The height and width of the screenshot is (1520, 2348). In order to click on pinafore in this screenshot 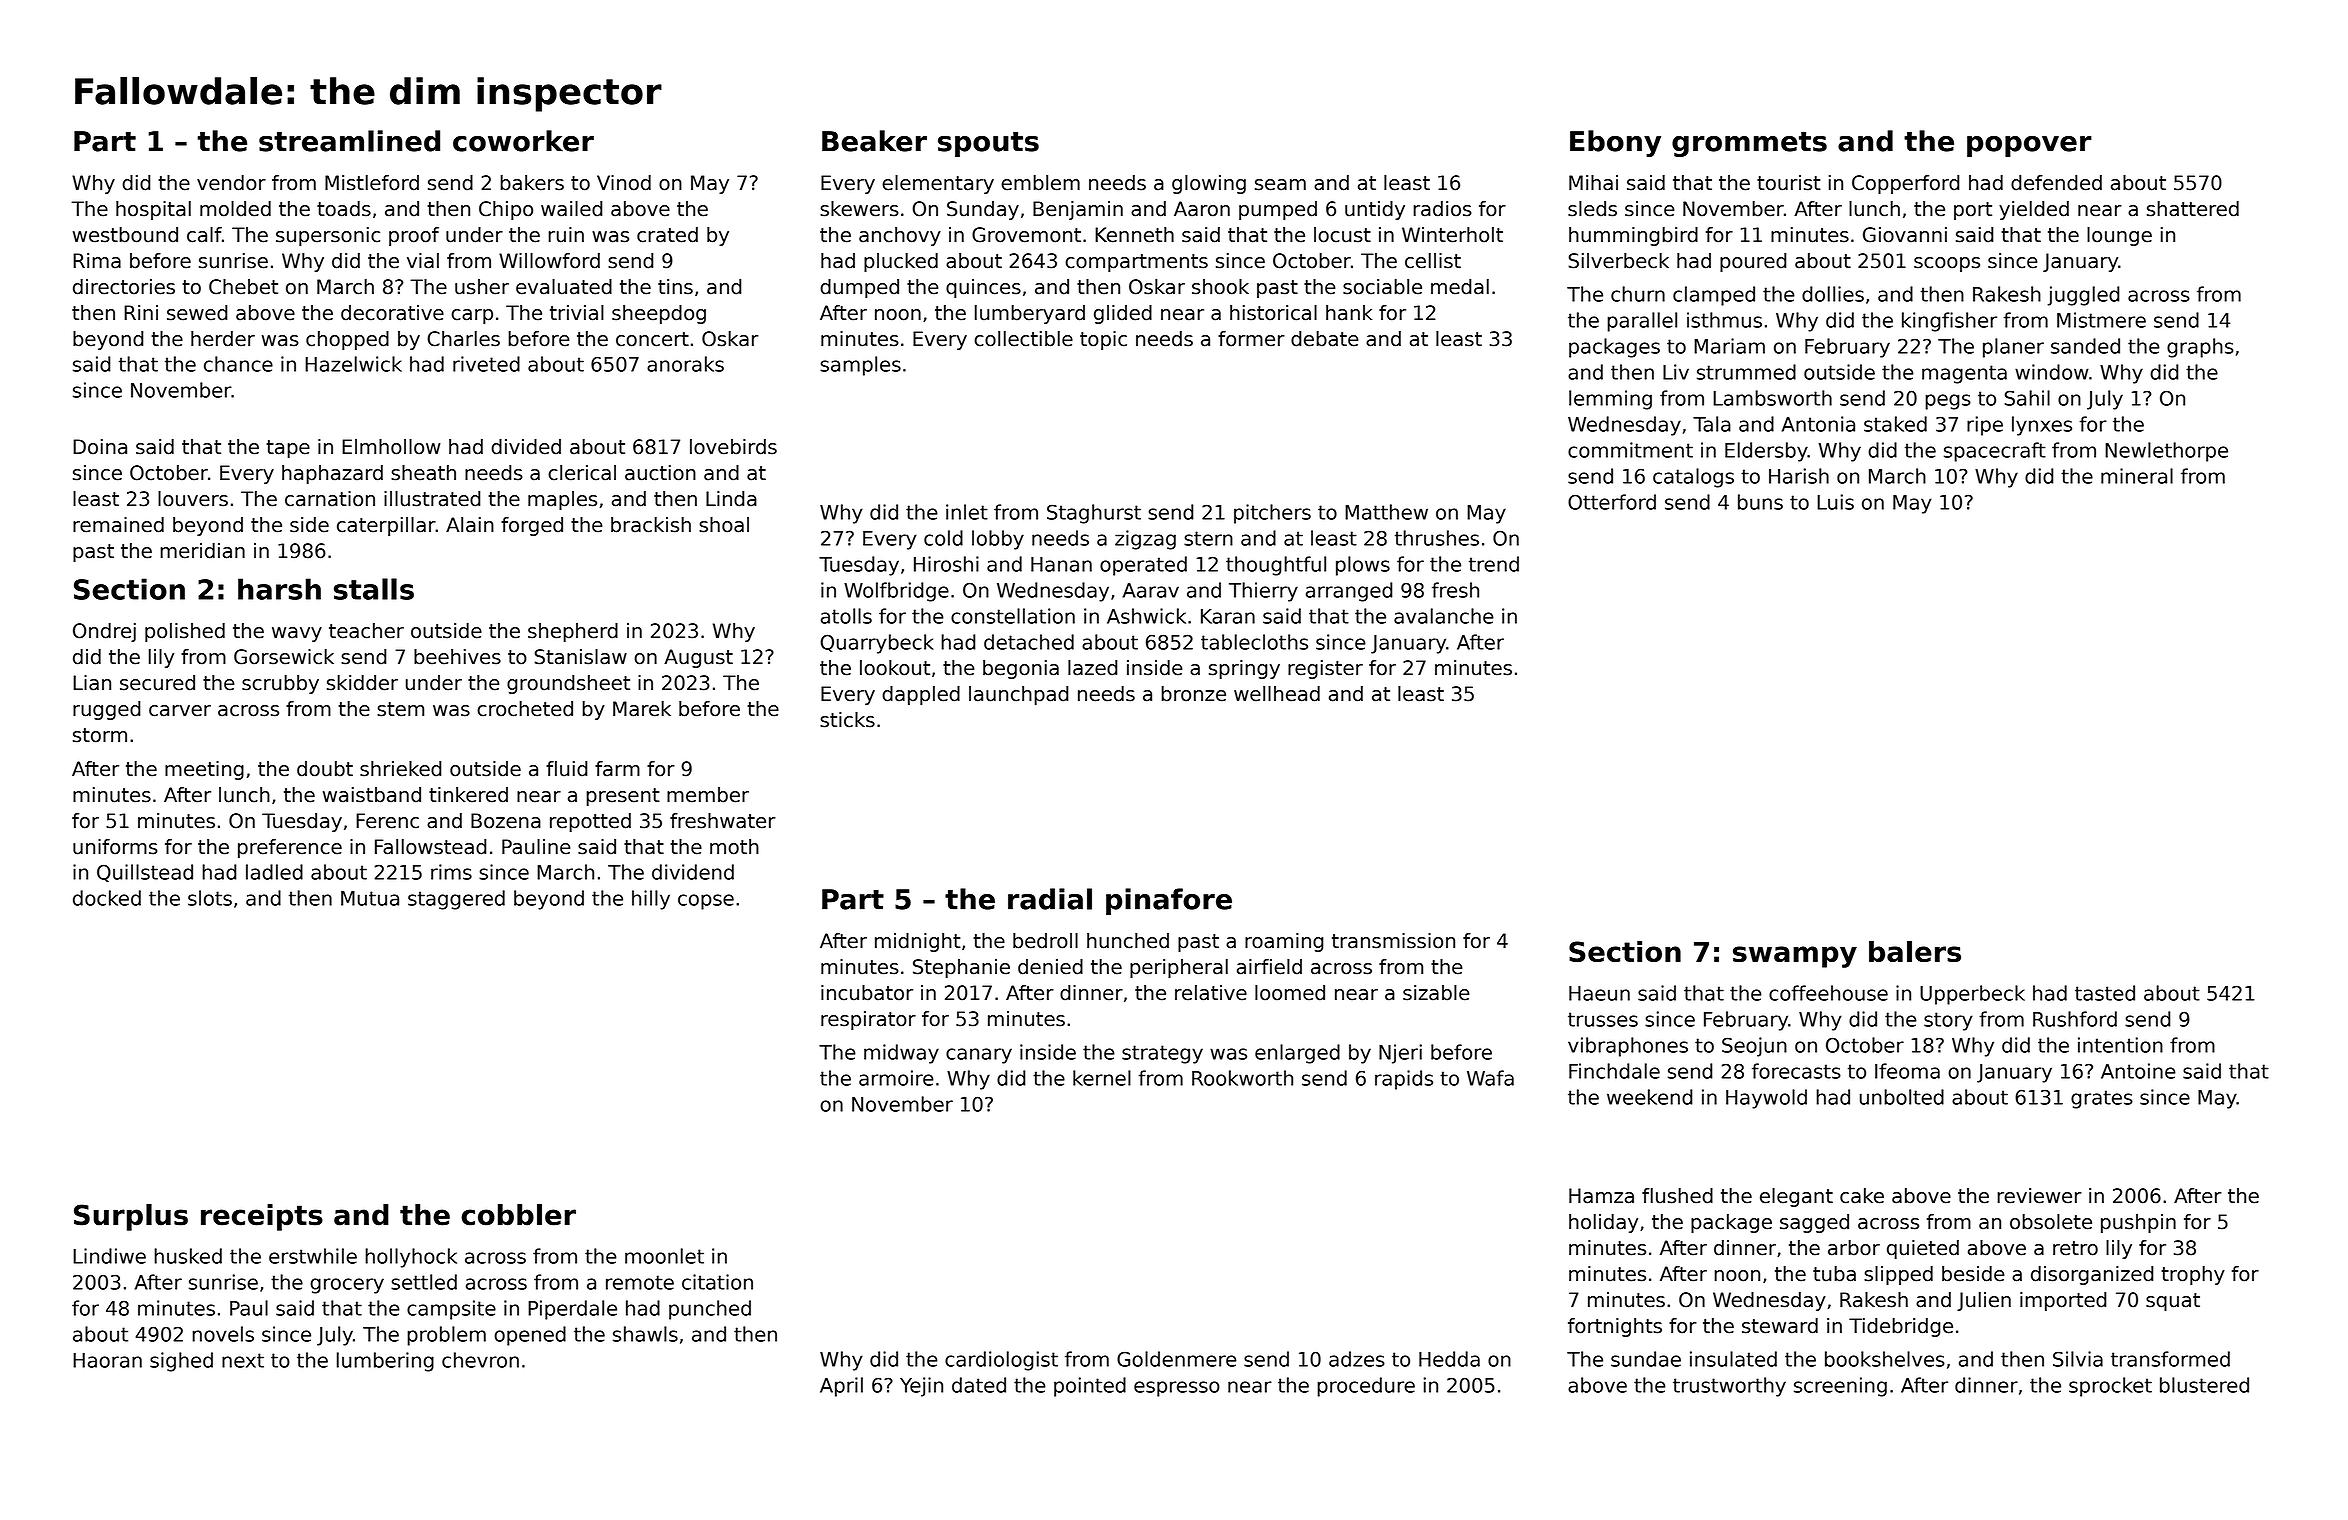, I will do `click(1169, 901)`.
